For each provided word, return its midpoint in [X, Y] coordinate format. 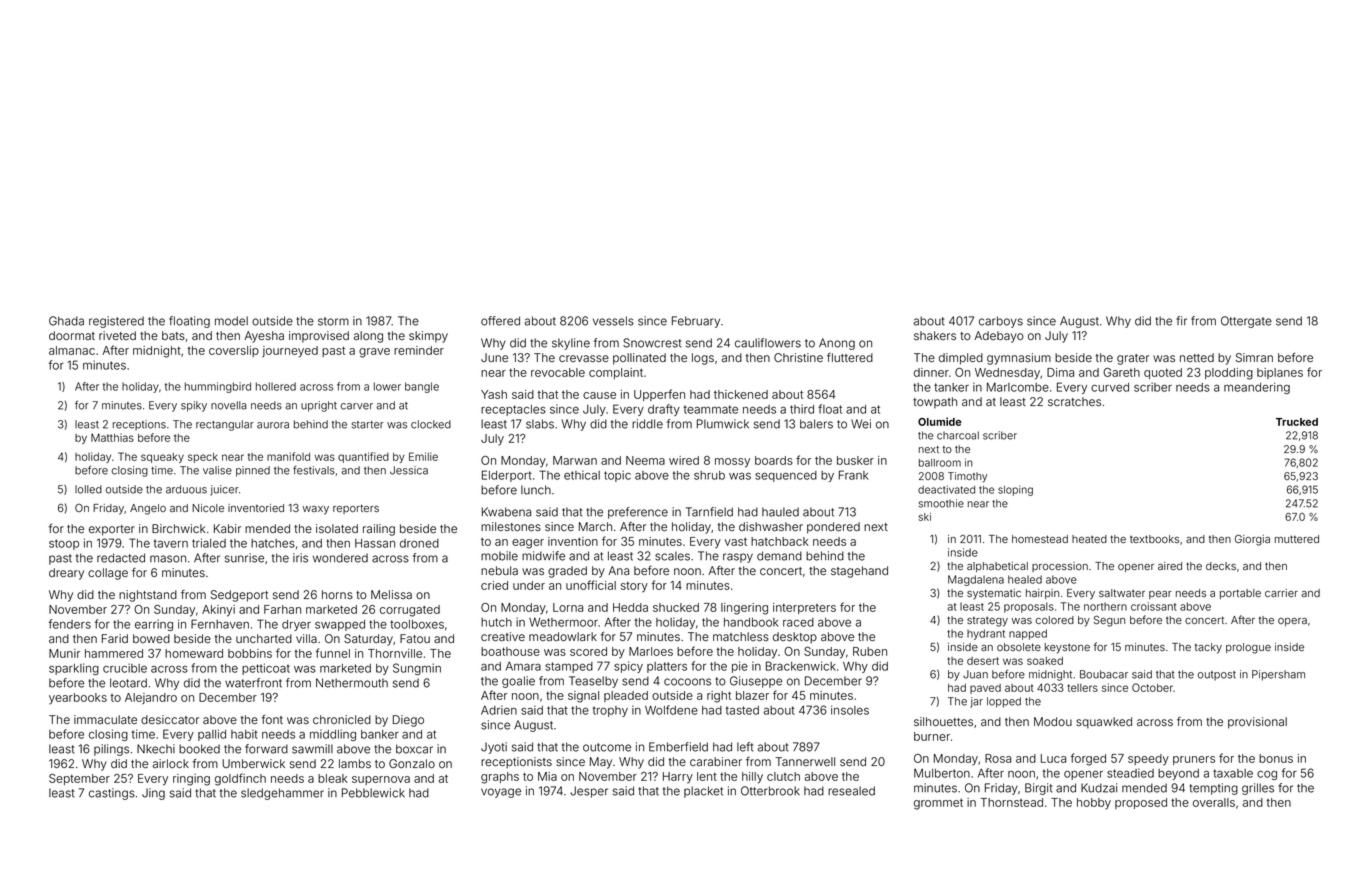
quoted [1163, 373]
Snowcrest [652, 343]
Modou [1053, 721]
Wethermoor [563, 622]
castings [112, 794]
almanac [72, 350]
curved [1110, 387]
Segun [1109, 621]
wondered [340, 558]
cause [599, 395]
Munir [64, 653]
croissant [1154, 606]
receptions [139, 425]
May [601, 763]
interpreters [804, 608]
